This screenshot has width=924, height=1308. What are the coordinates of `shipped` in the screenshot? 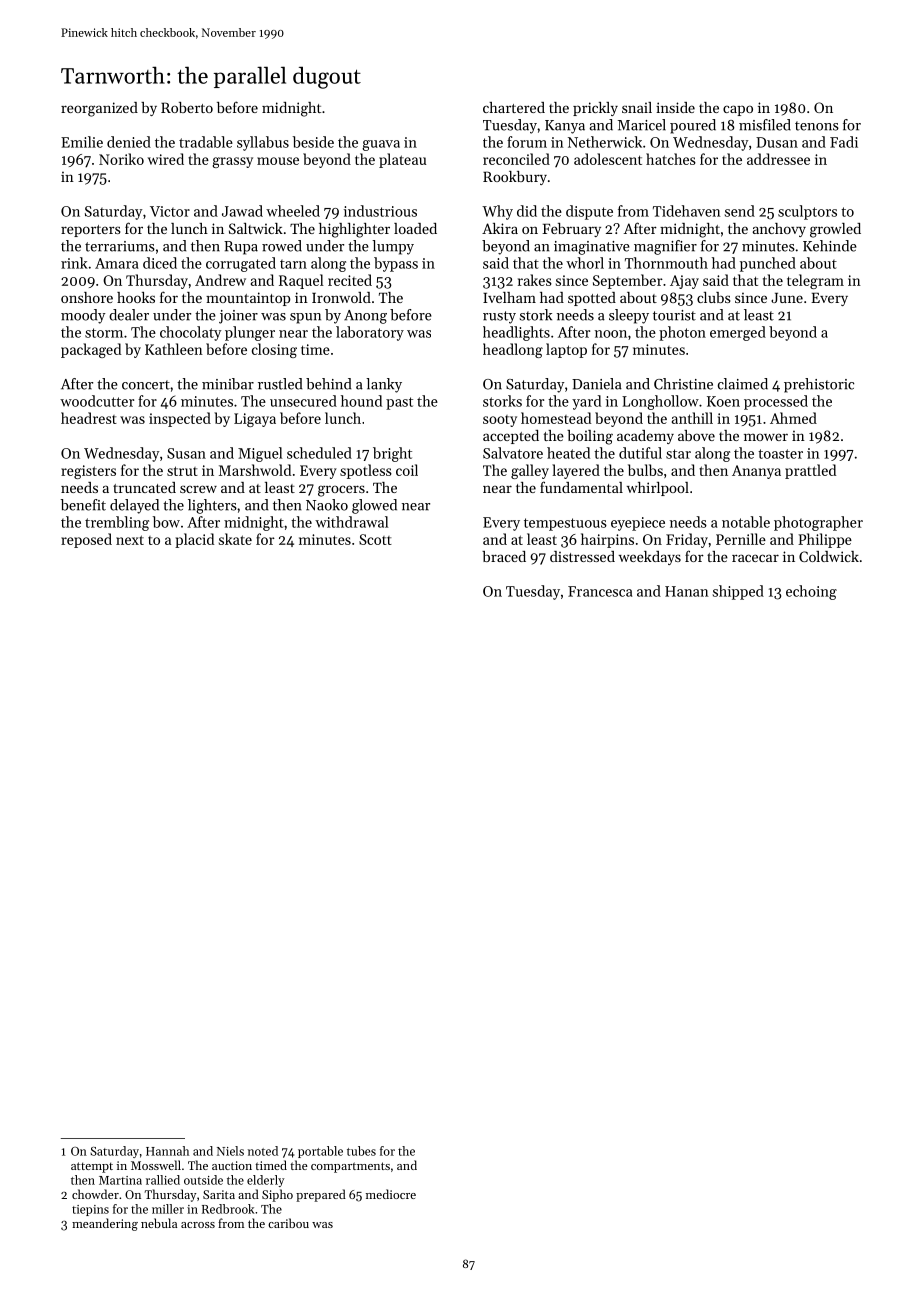 It's located at (738, 592).
